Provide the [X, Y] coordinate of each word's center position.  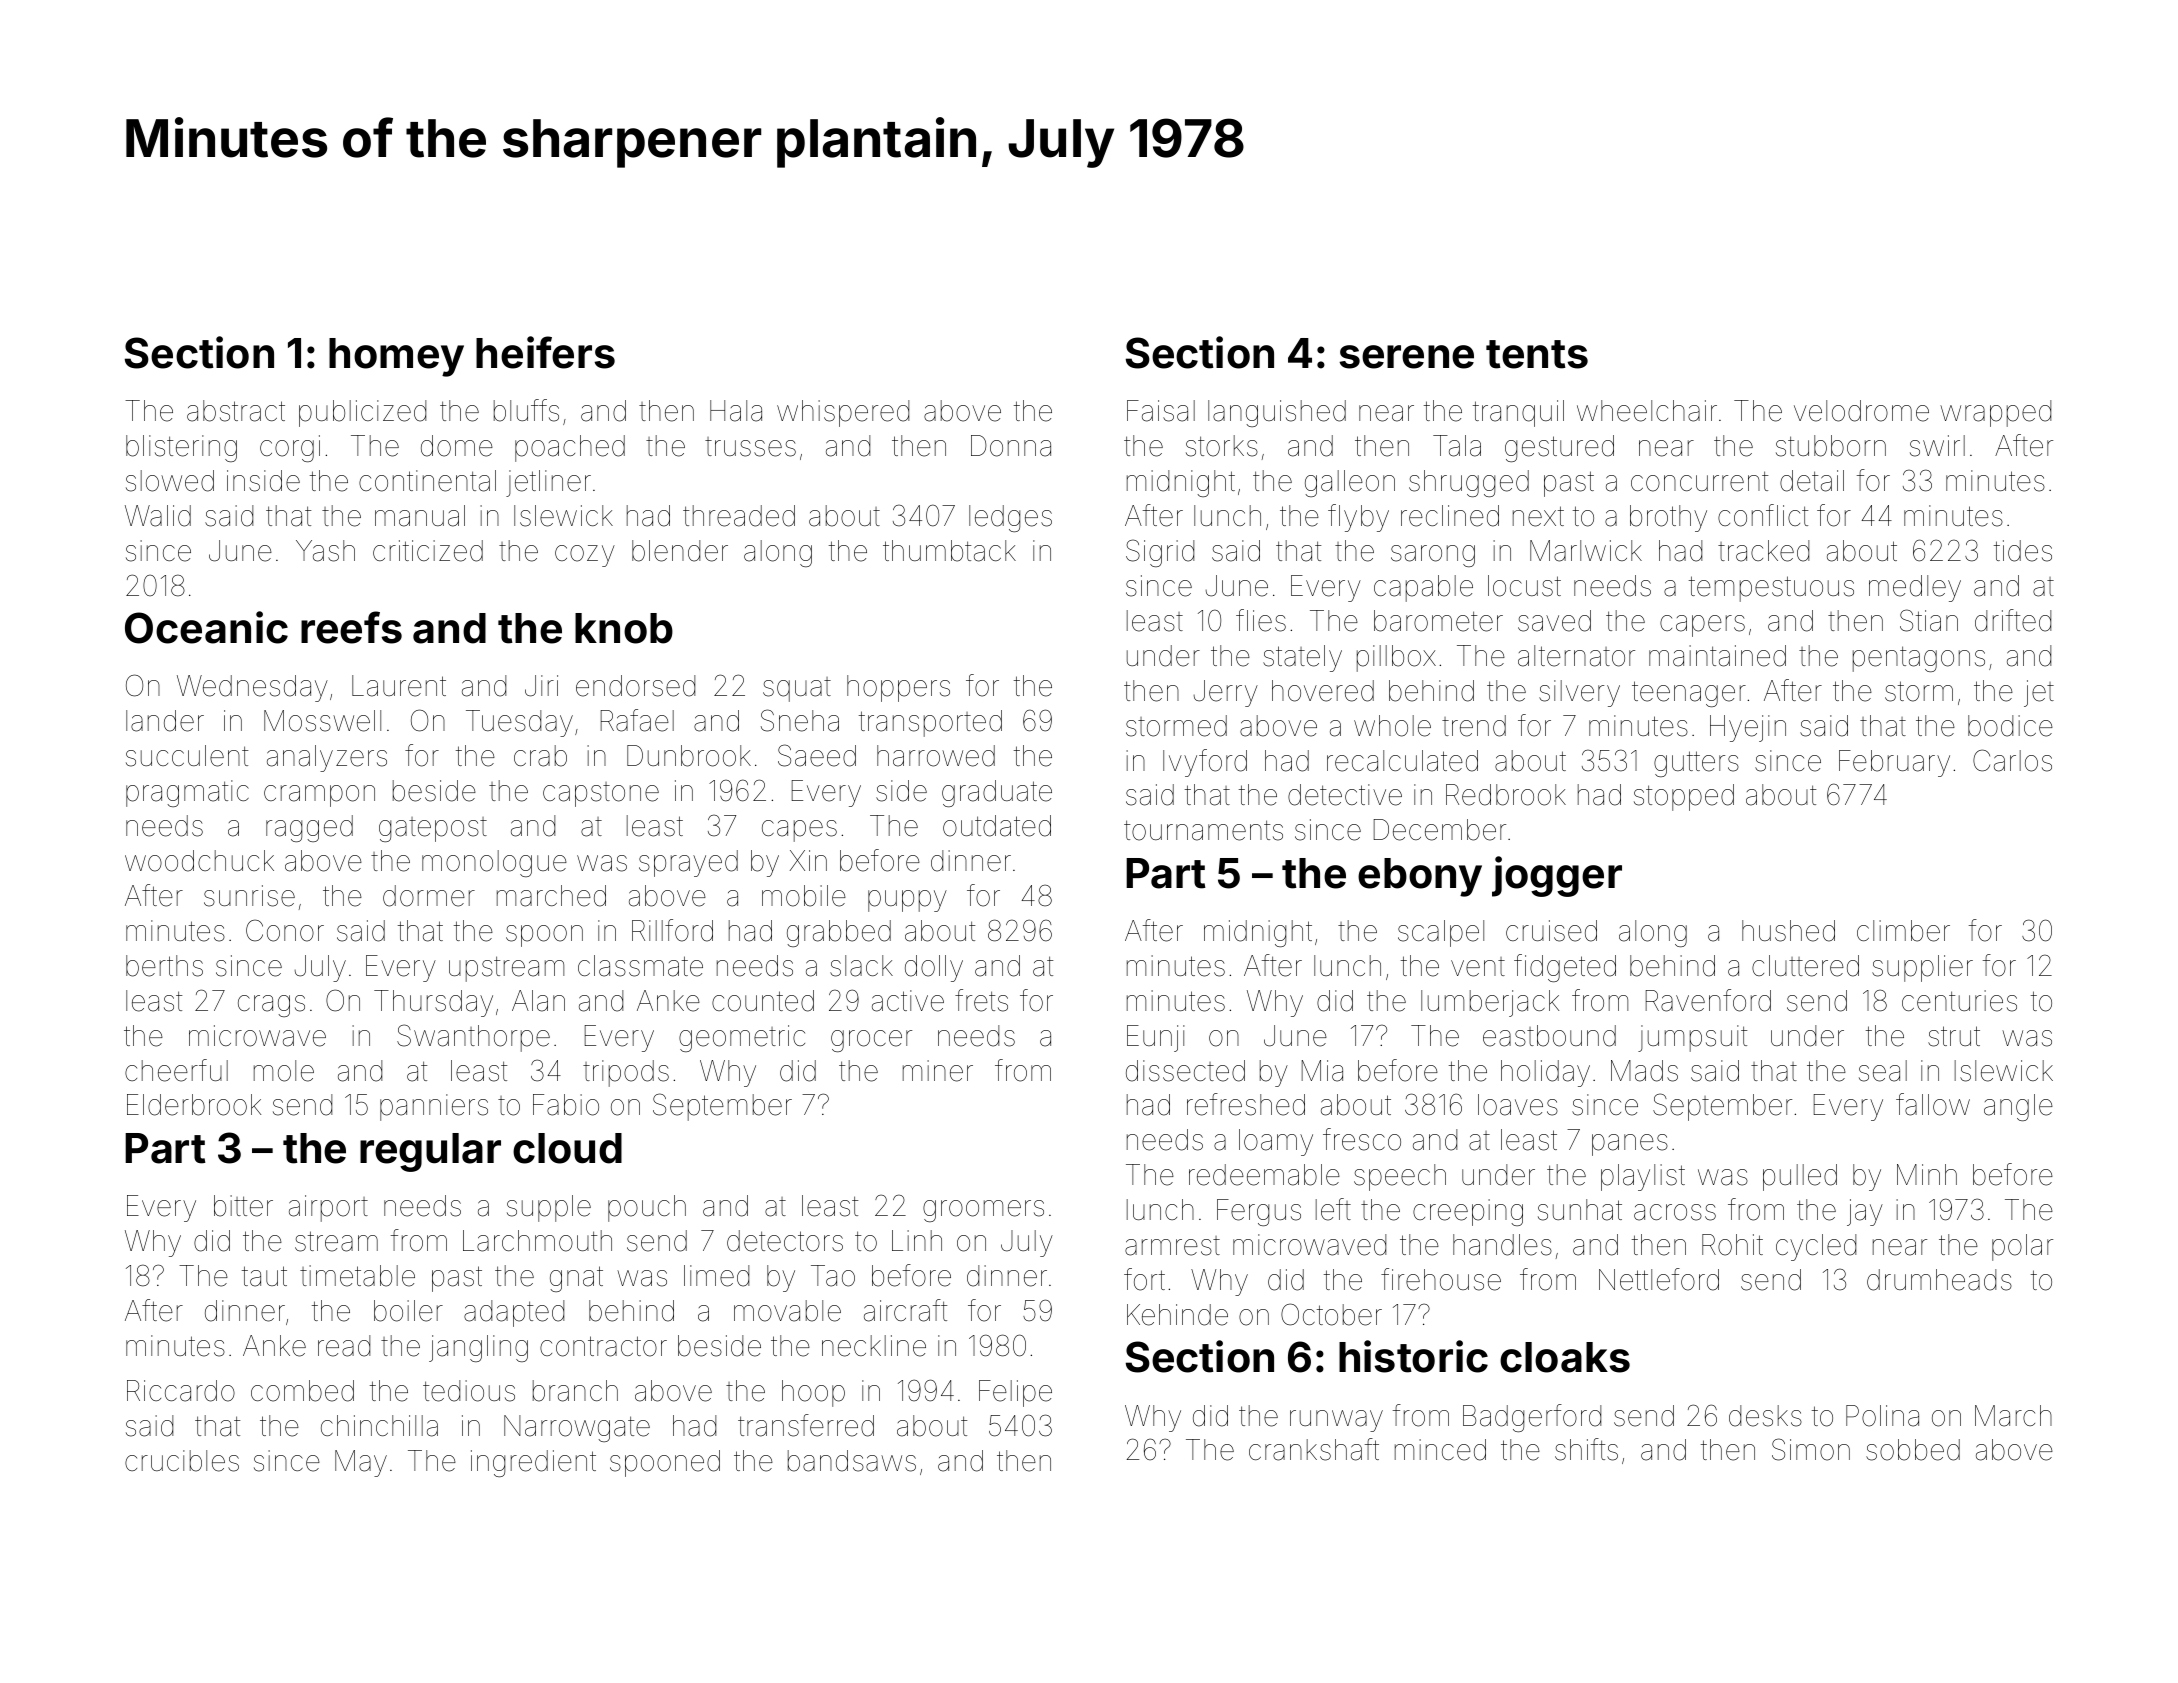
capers [1702, 626]
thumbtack [949, 551]
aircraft [905, 1310]
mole [284, 1071]
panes [1630, 1145]
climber [1903, 931]
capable [1423, 588]
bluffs [526, 410]
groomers [983, 1211]
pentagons [1919, 659]
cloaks [1565, 1357]
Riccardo [181, 1391]
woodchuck [199, 861]
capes [799, 831]
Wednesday [252, 688]
